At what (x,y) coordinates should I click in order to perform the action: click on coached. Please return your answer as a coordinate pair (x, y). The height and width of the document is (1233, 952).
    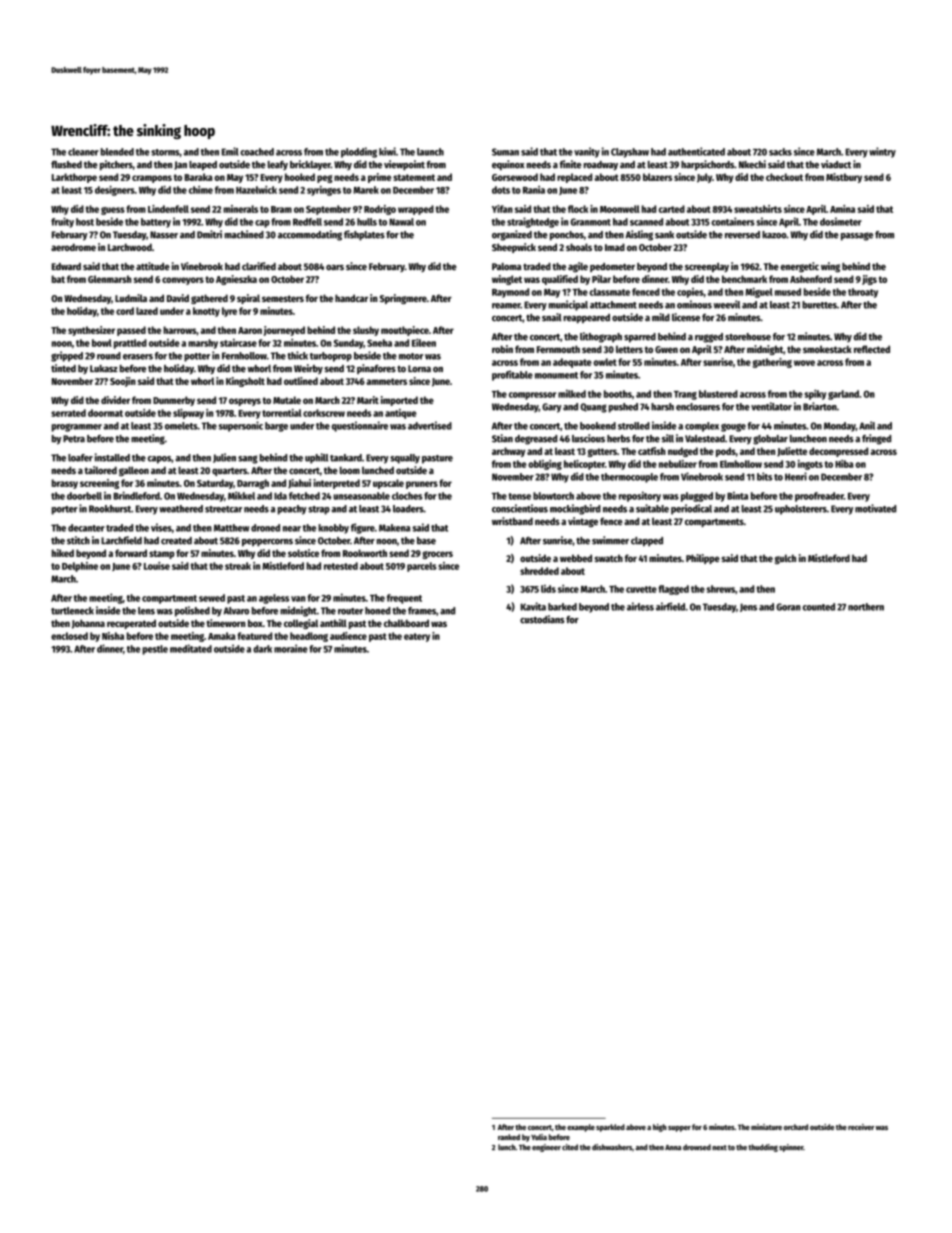
    Looking at the image, I should click on (257, 152).
